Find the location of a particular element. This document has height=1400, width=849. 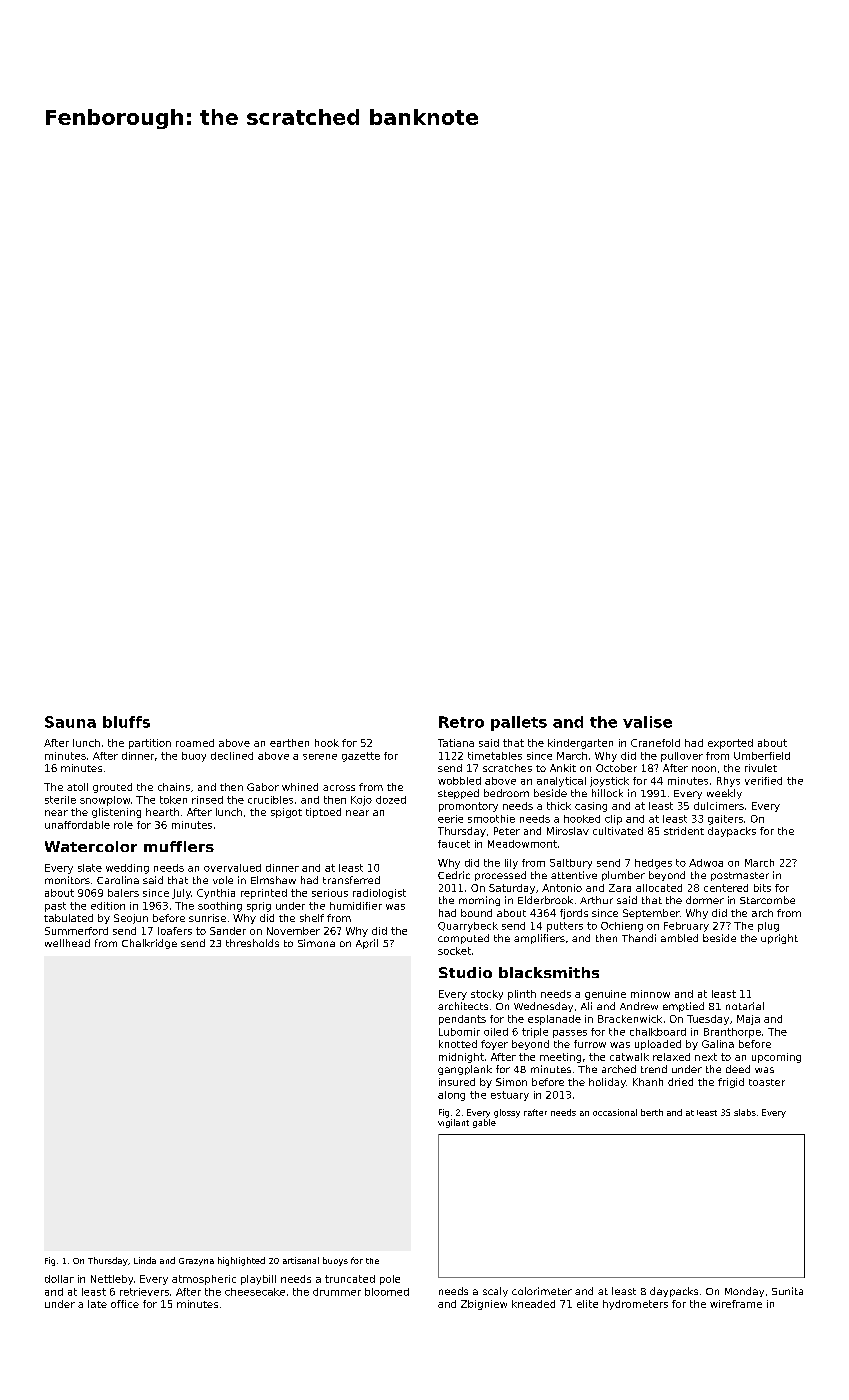

Chalkridge is located at coordinates (149, 944).
